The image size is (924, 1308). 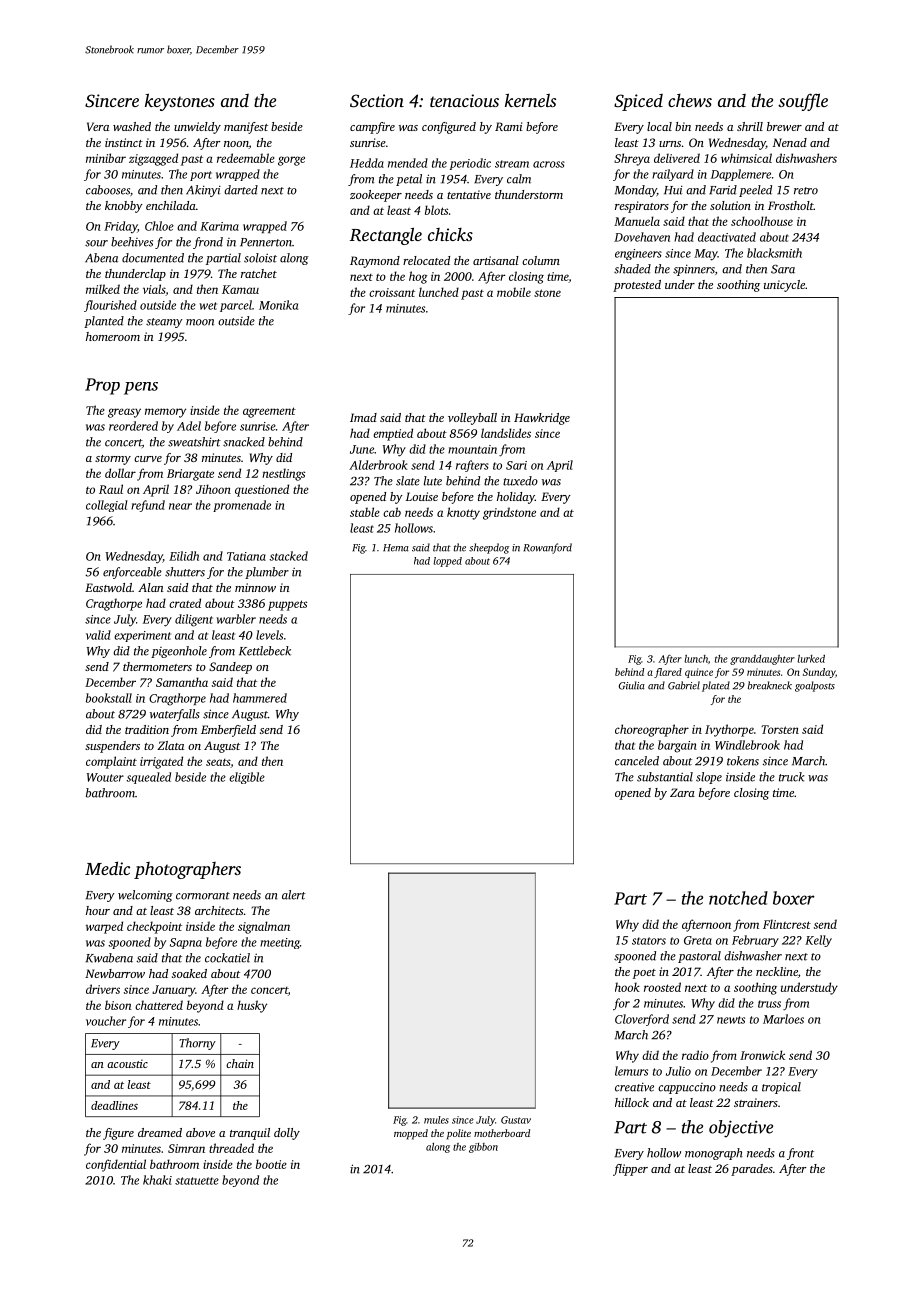 What do you see at coordinates (157, 1180) in the screenshot?
I see `khaki` at bounding box center [157, 1180].
